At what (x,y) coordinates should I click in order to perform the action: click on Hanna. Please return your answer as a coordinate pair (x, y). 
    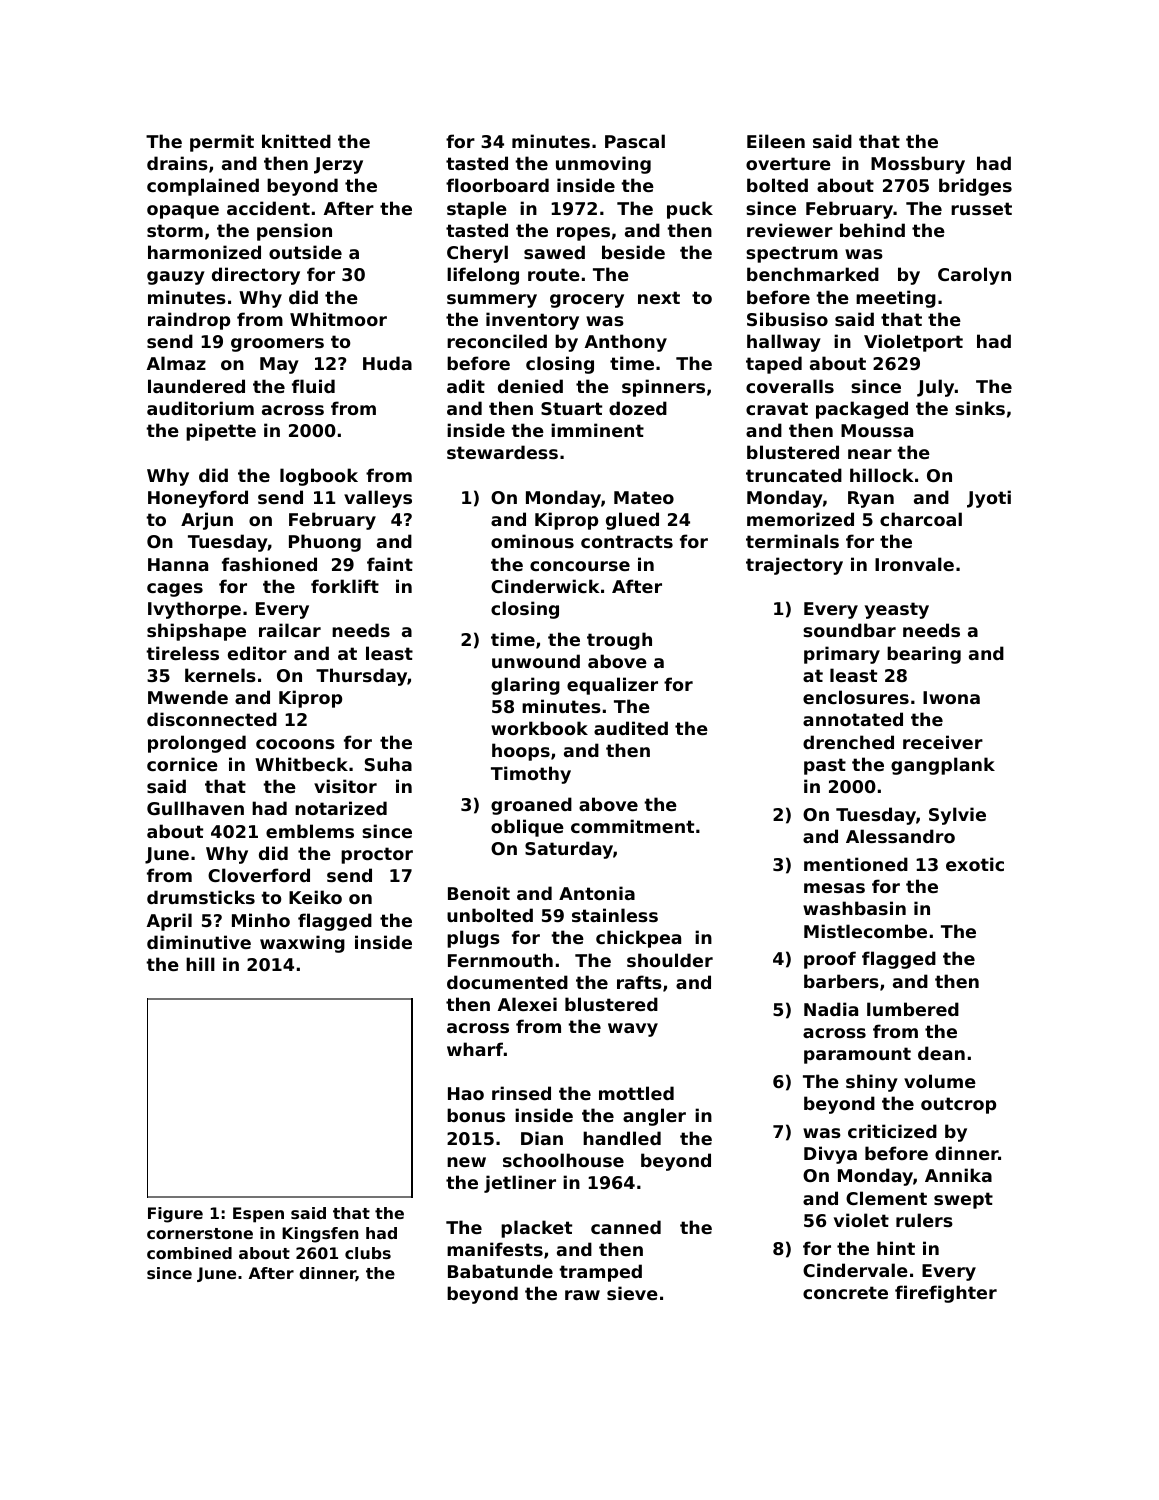
    Looking at the image, I should click on (178, 564).
